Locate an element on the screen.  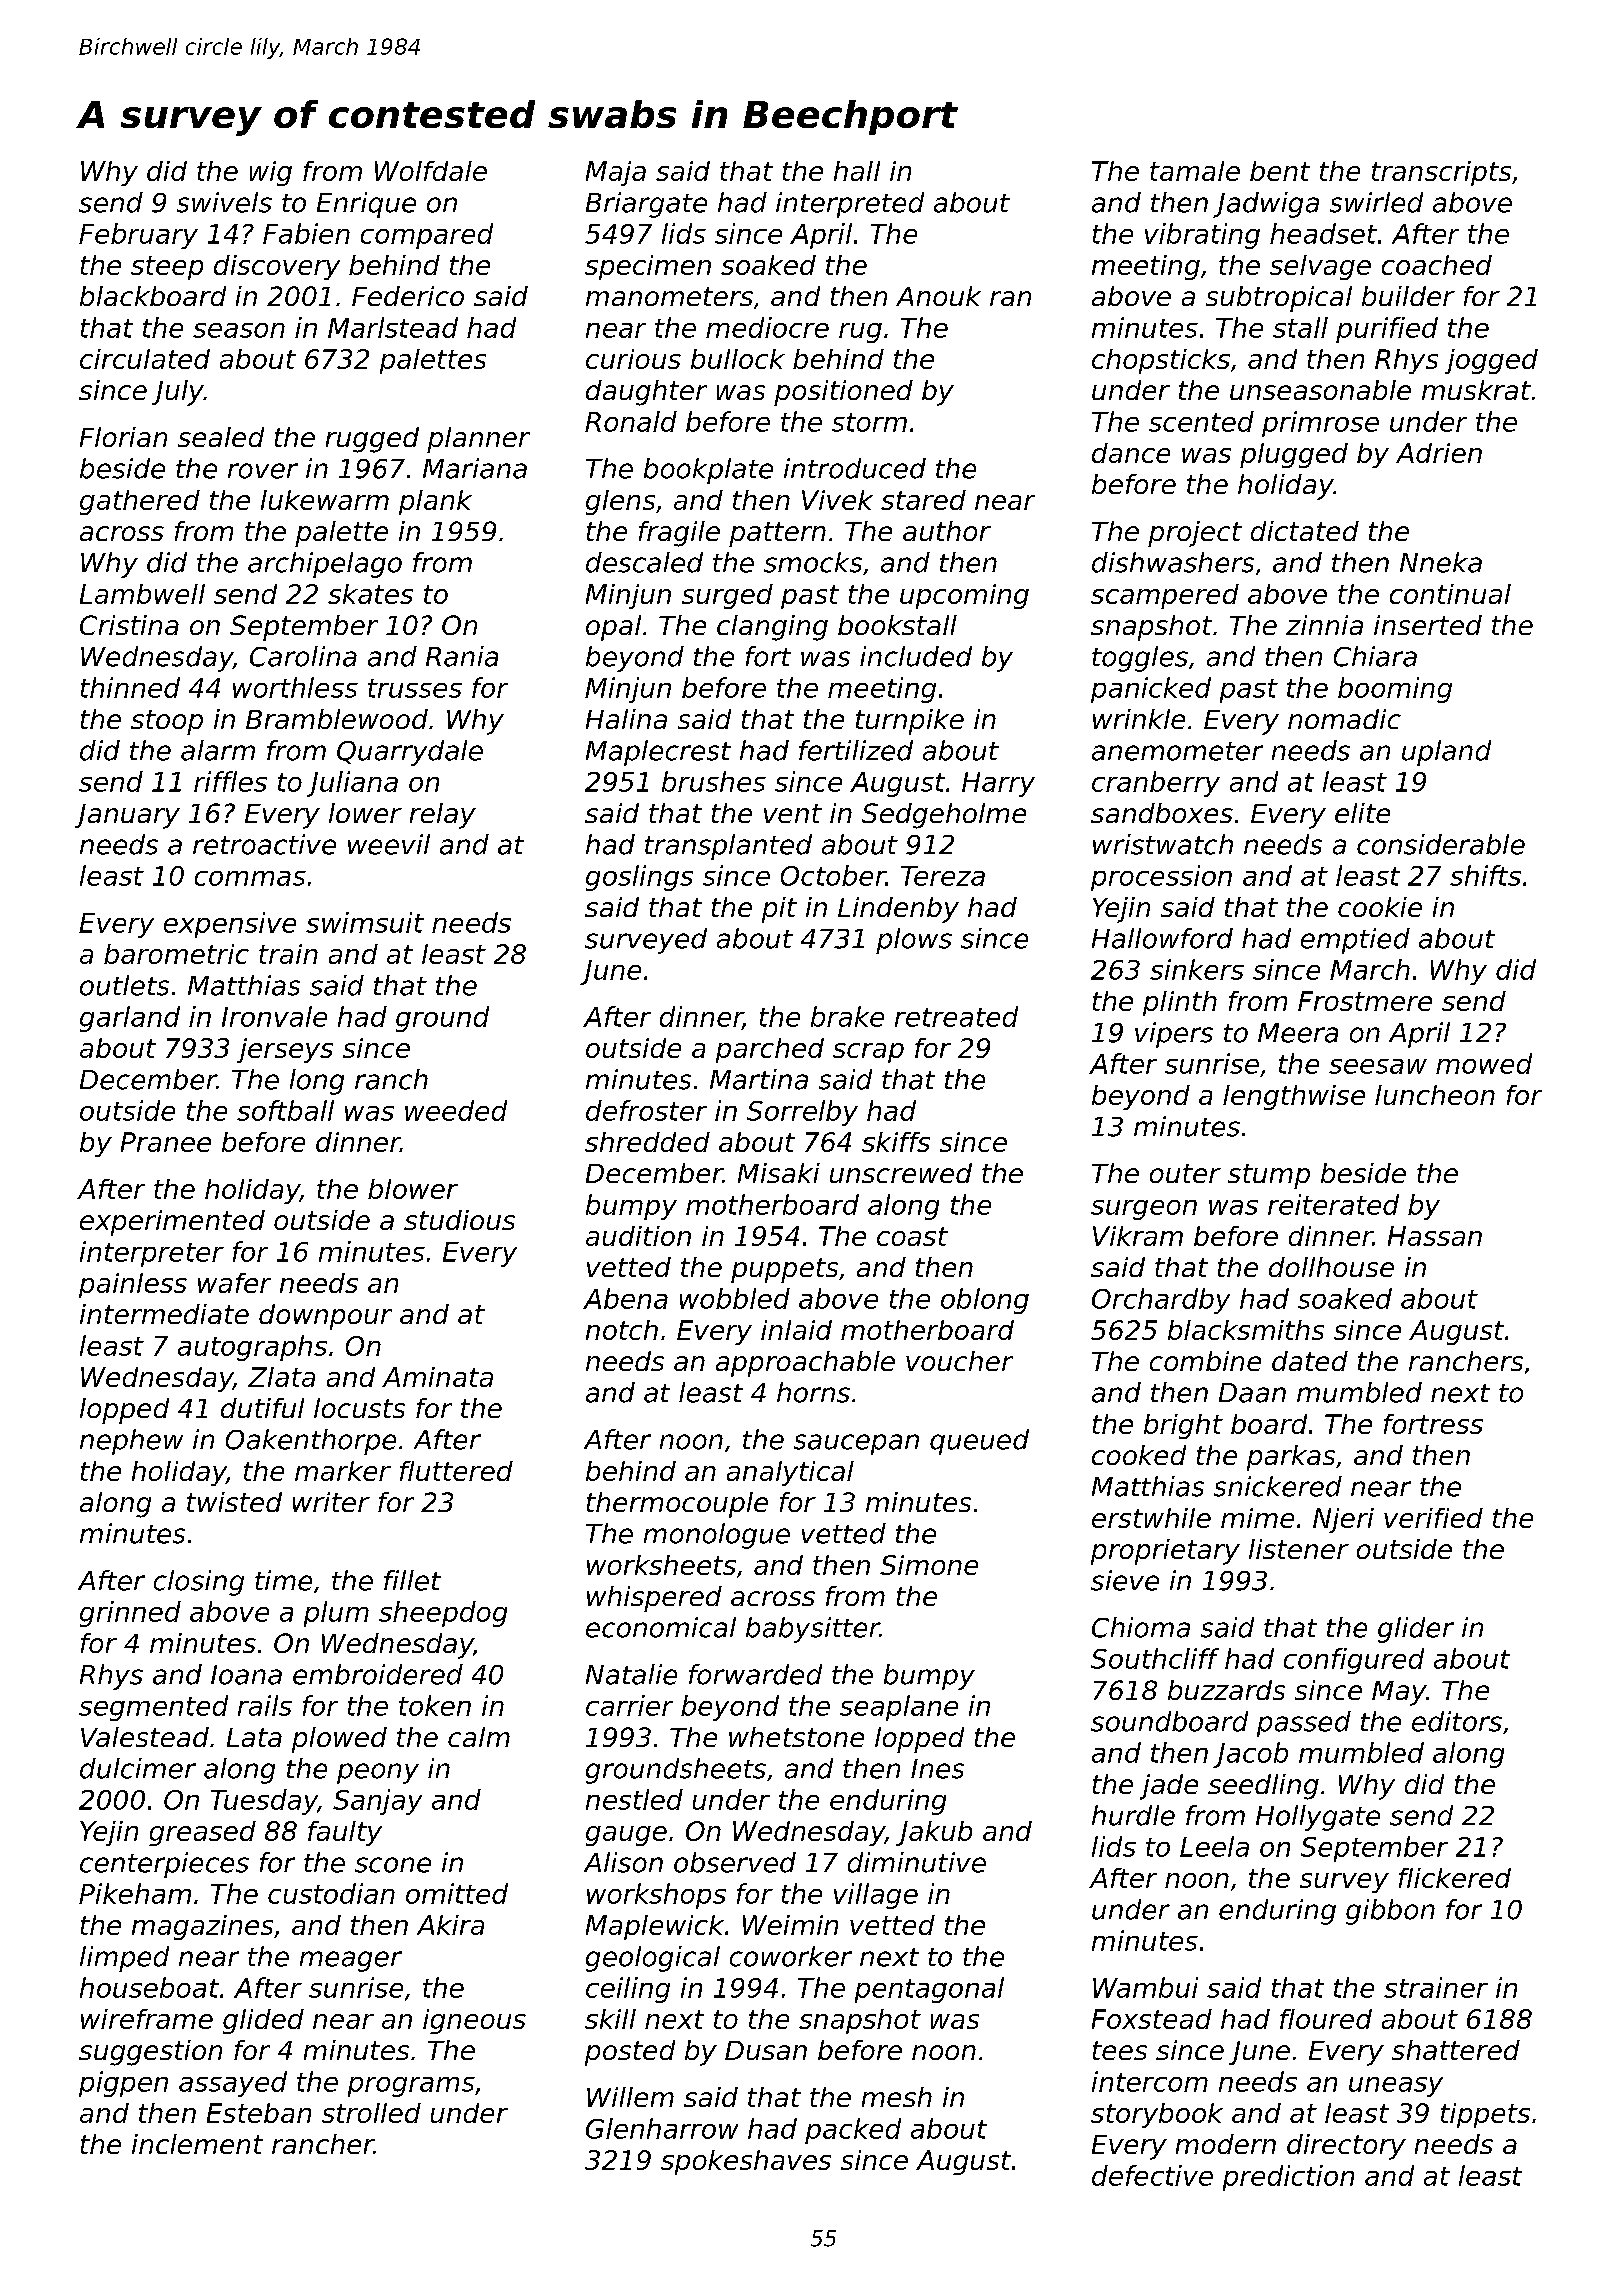
spokeshaves is located at coordinates (746, 2162).
